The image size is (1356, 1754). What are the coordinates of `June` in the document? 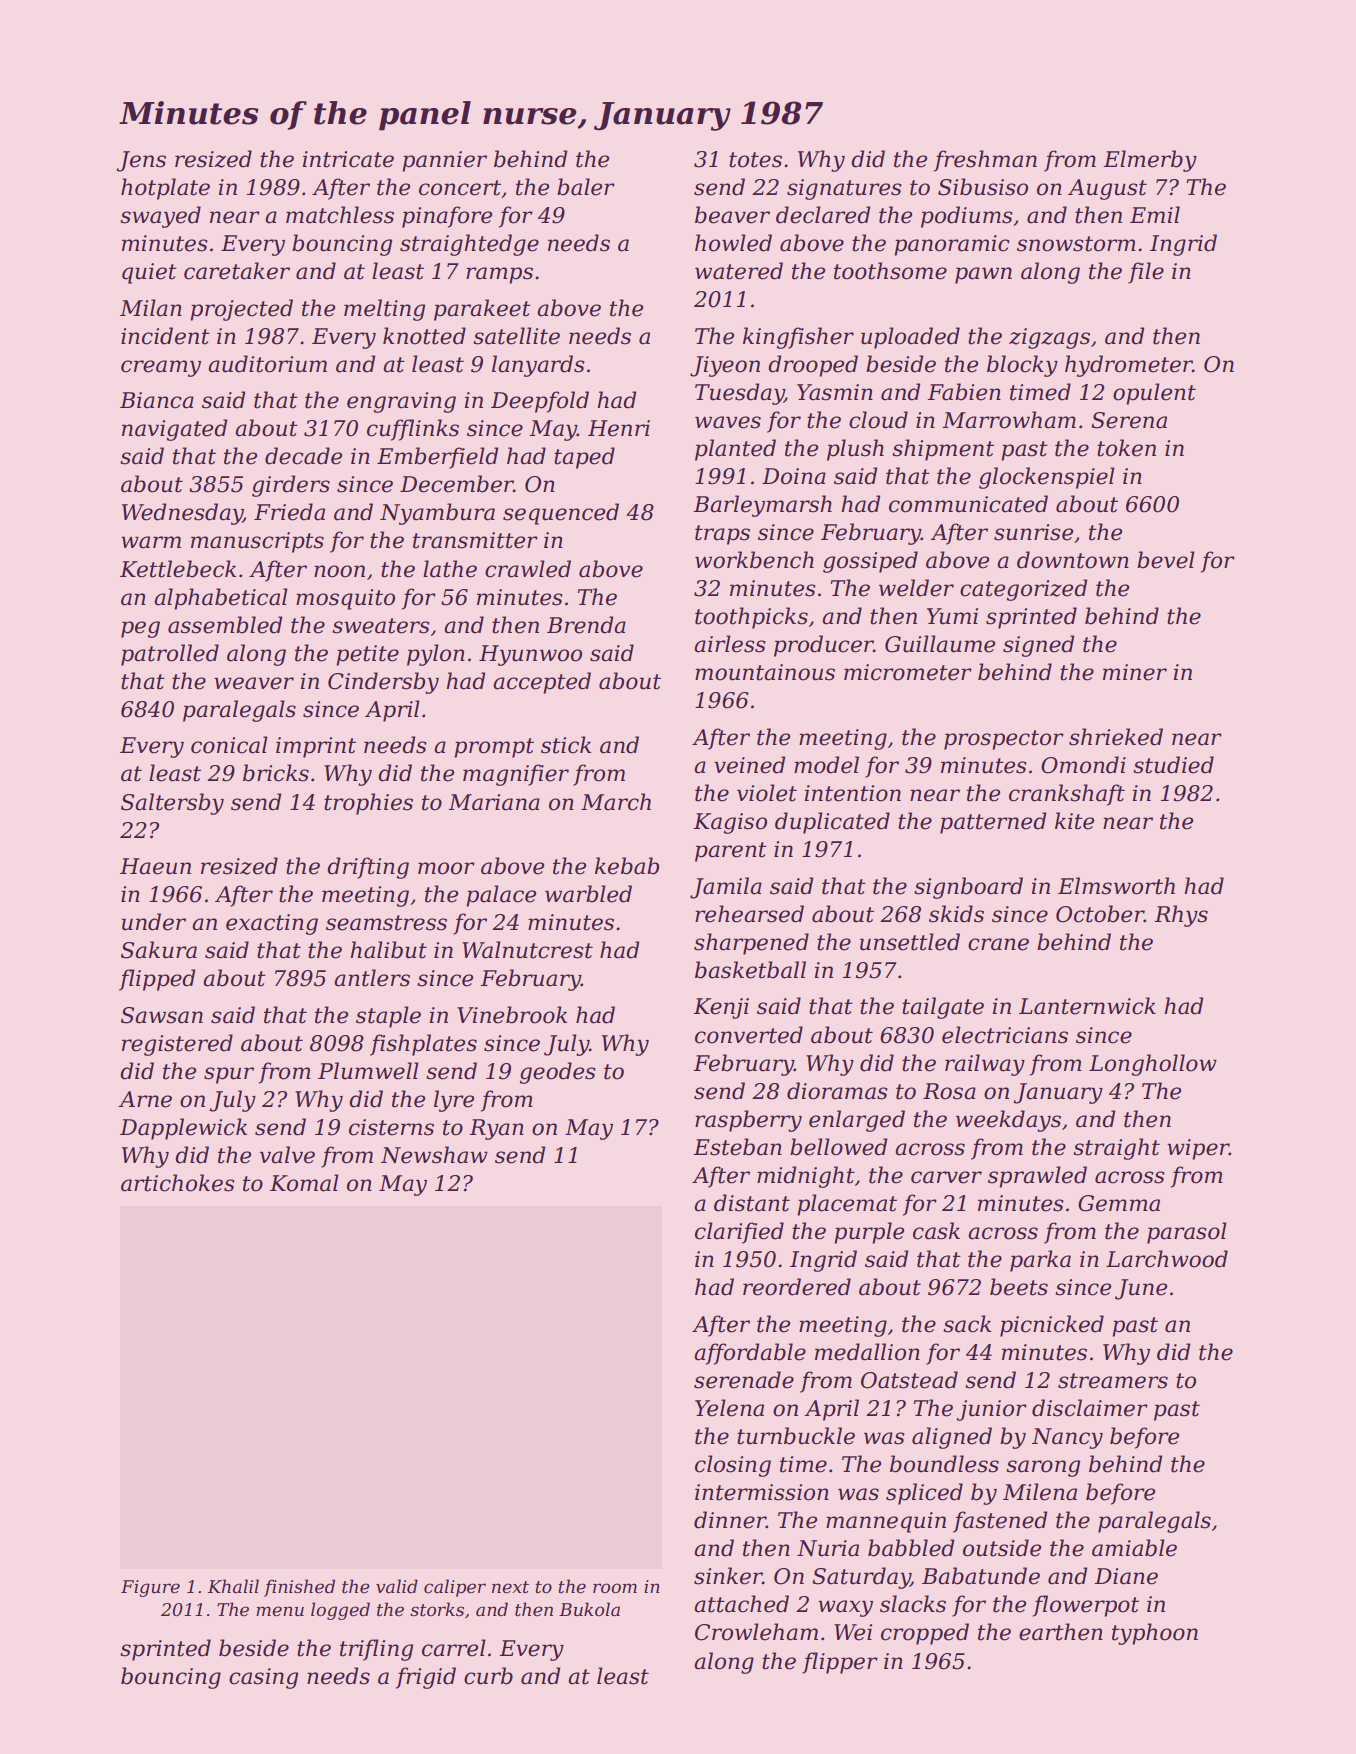 It's located at (1141, 1289).
